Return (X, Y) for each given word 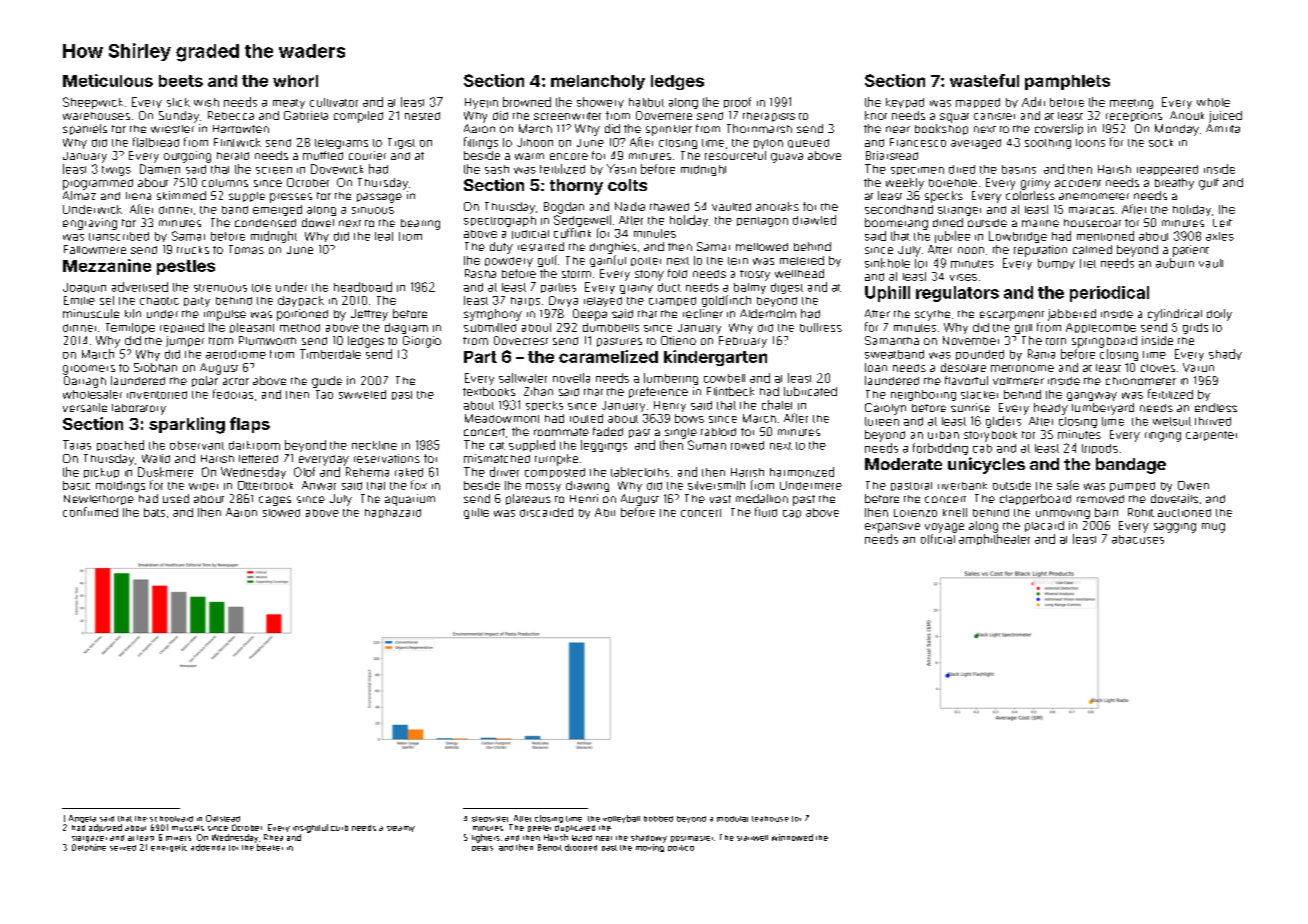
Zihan (538, 391)
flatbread (156, 142)
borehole (953, 183)
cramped (672, 301)
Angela (82, 819)
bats (154, 512)
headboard (363, 287)
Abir (605, 512)
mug (1213, 528)
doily (1219, 315)
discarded (546, 512)
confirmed (90, 512)
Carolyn (885, 409)
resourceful (735, 155)
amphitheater (994, 539)
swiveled (362, 394)
